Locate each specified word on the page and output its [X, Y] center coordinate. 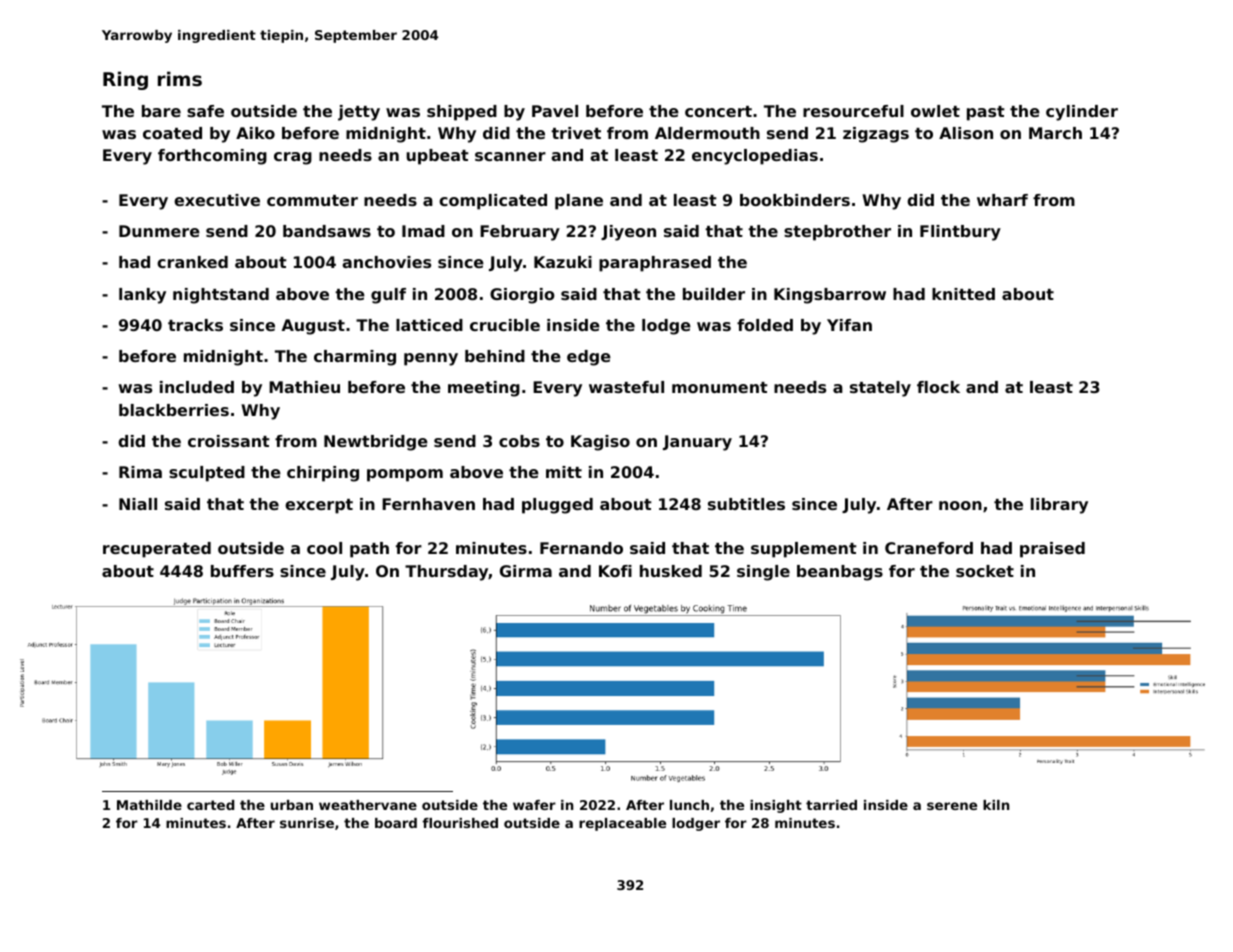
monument [720, 387]
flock [938, 387]
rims [180, 78]
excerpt [319, 506]
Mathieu [304, 387]
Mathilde [149, 805]
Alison [966, 133]
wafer [534, 805]
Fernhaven [428, 504]
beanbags [840, 573]
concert [718, 111]
